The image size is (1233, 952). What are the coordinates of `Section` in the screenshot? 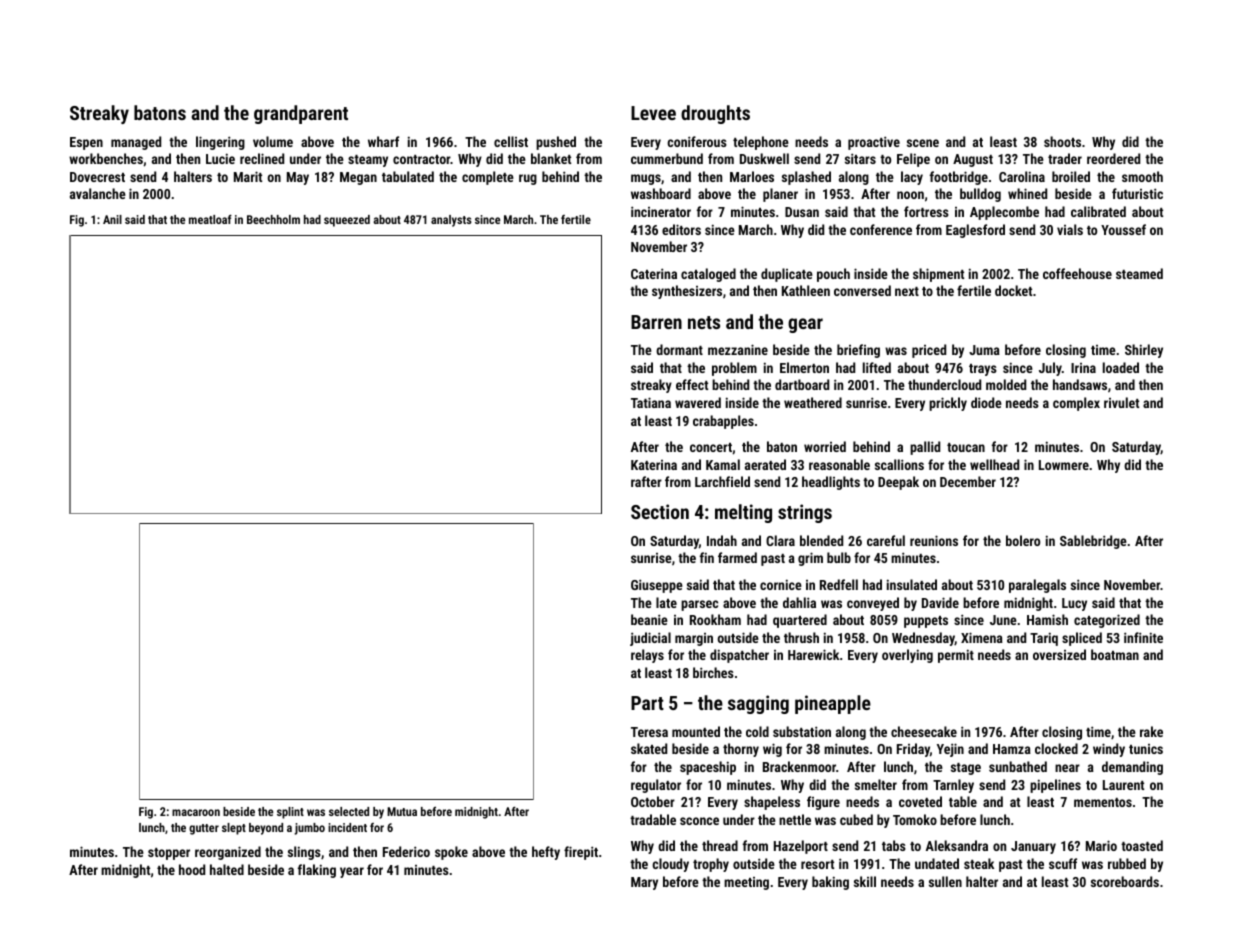 It's located at (660, 511).
